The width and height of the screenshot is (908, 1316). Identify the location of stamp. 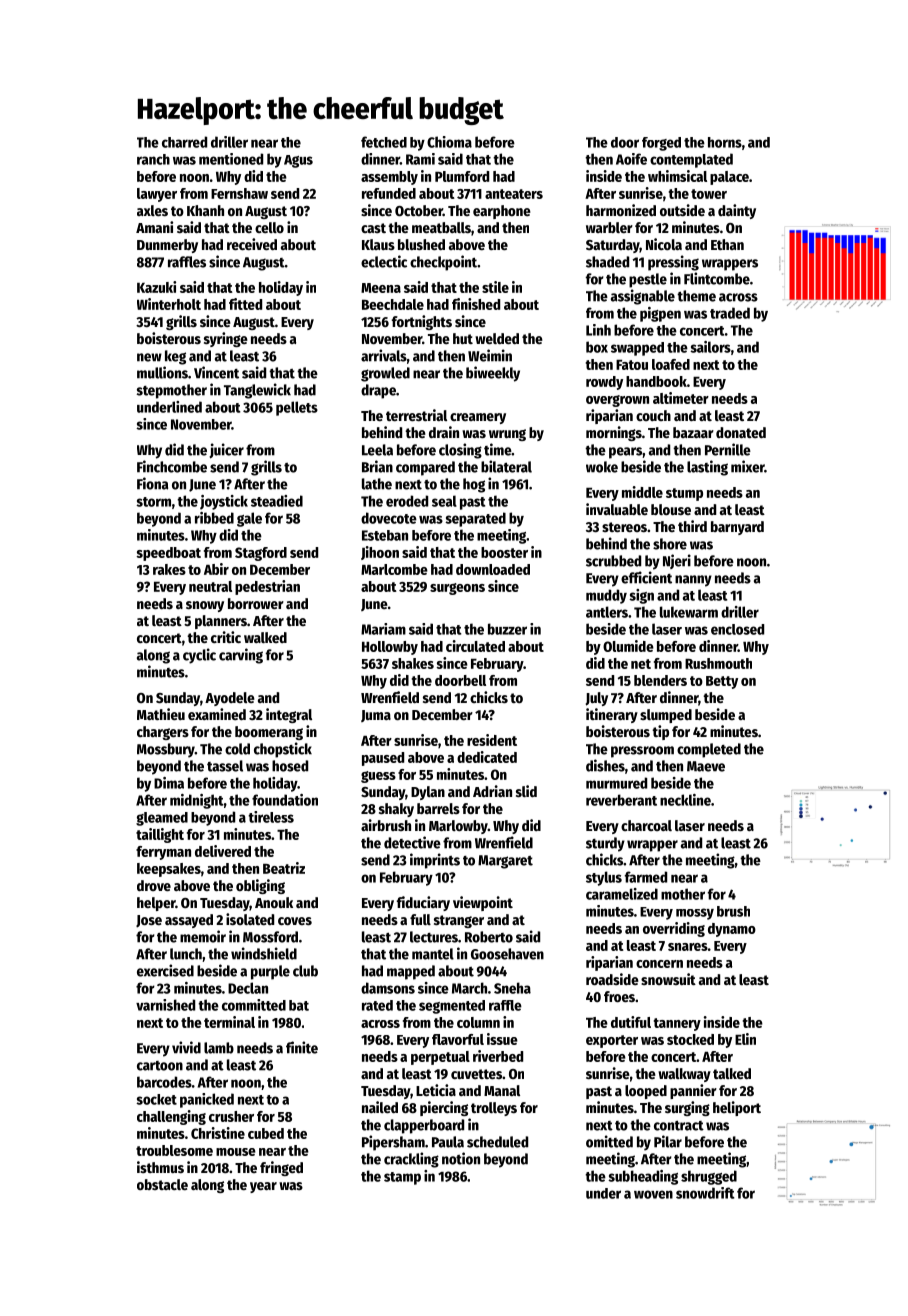
(402, 1178).
